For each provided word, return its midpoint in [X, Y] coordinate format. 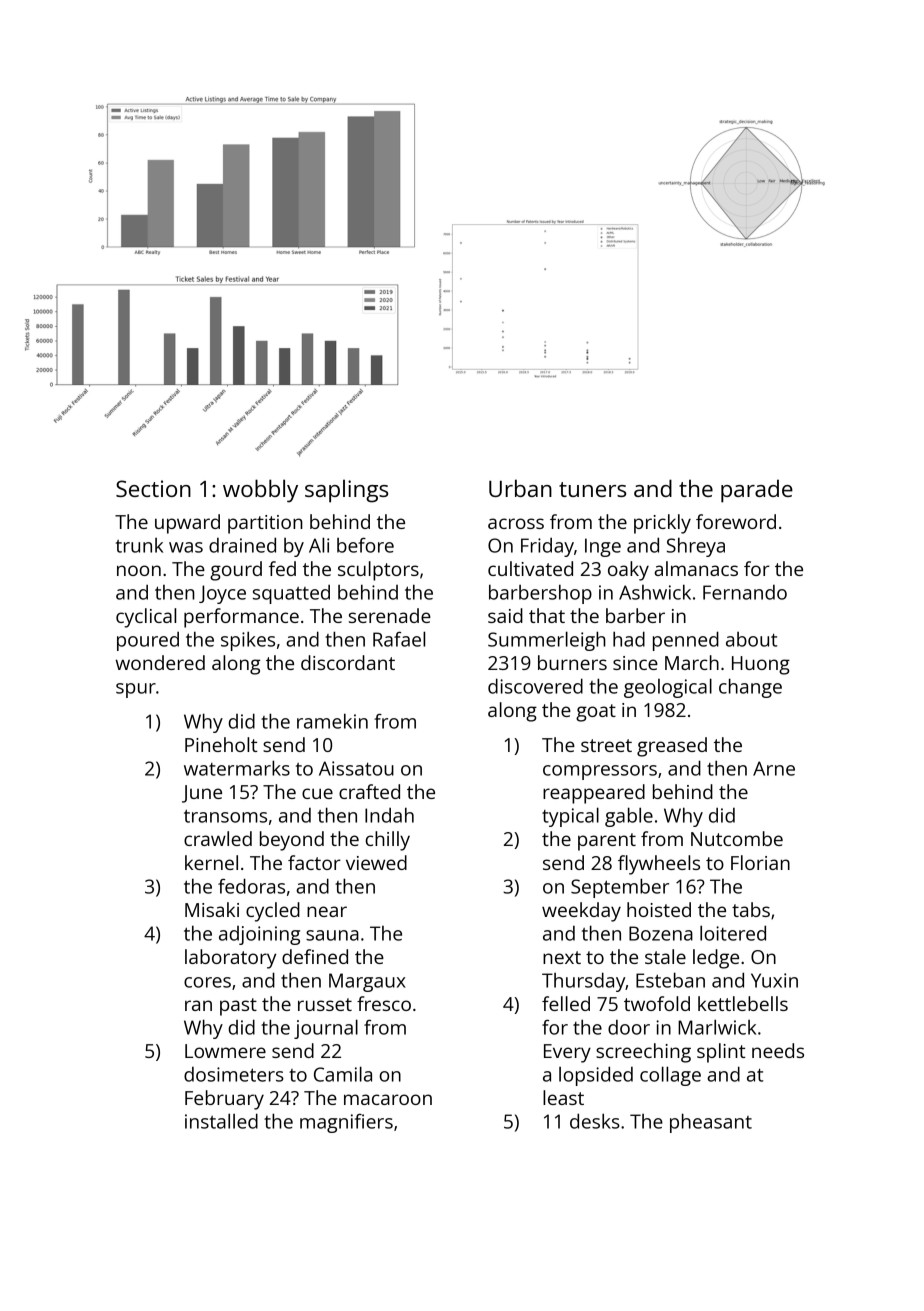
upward [187, 524]
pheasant [711, 1123]
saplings [346, 491]
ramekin [332, 721]
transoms [225, 816]
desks [595, 1121]
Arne [774, 768]
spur [136, 690]
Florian [760, 862]
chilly [387, 841]
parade [757, 491]
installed [221, 1121]
